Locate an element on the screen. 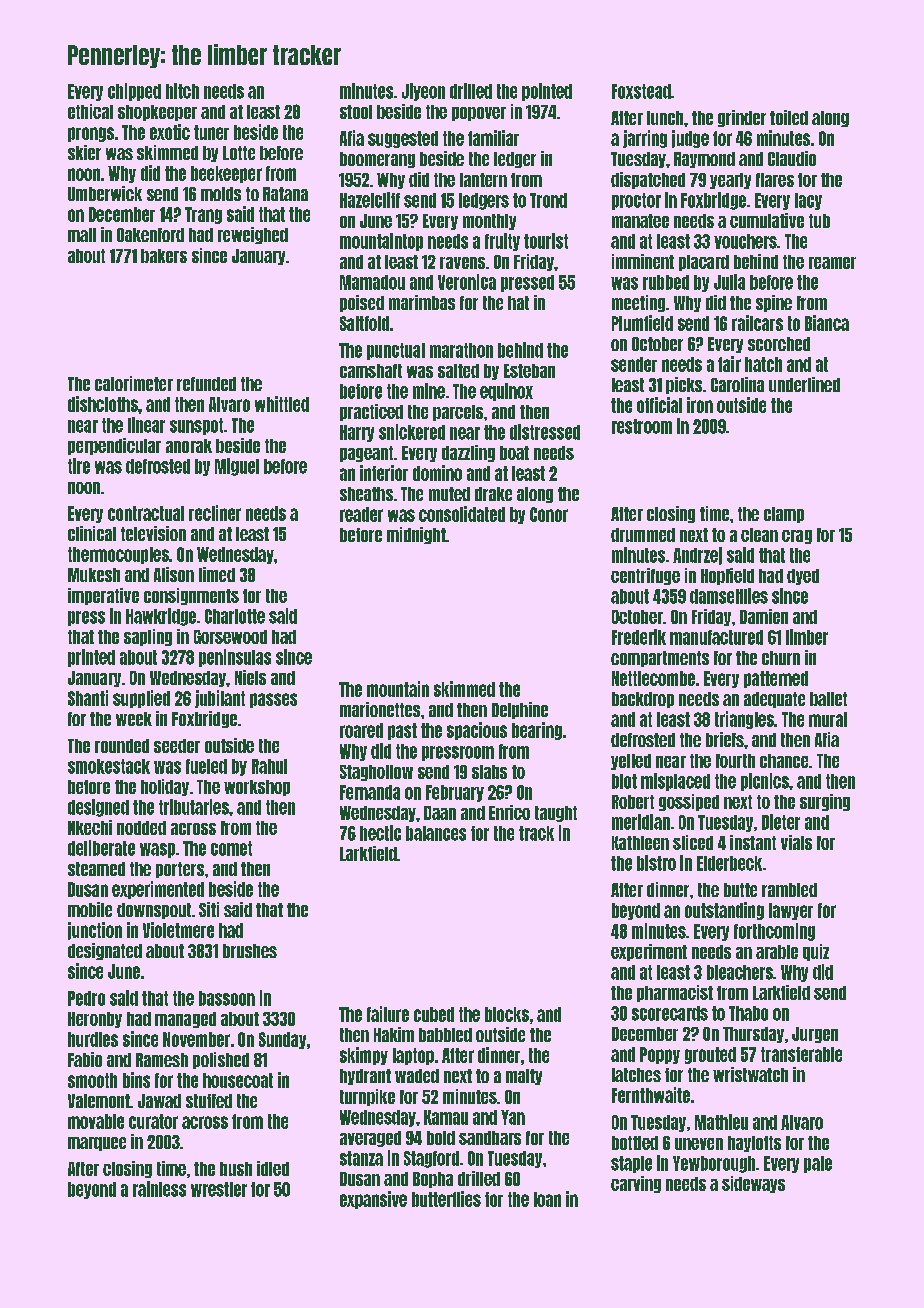  rainless is located at coordinates (159, 1189).
